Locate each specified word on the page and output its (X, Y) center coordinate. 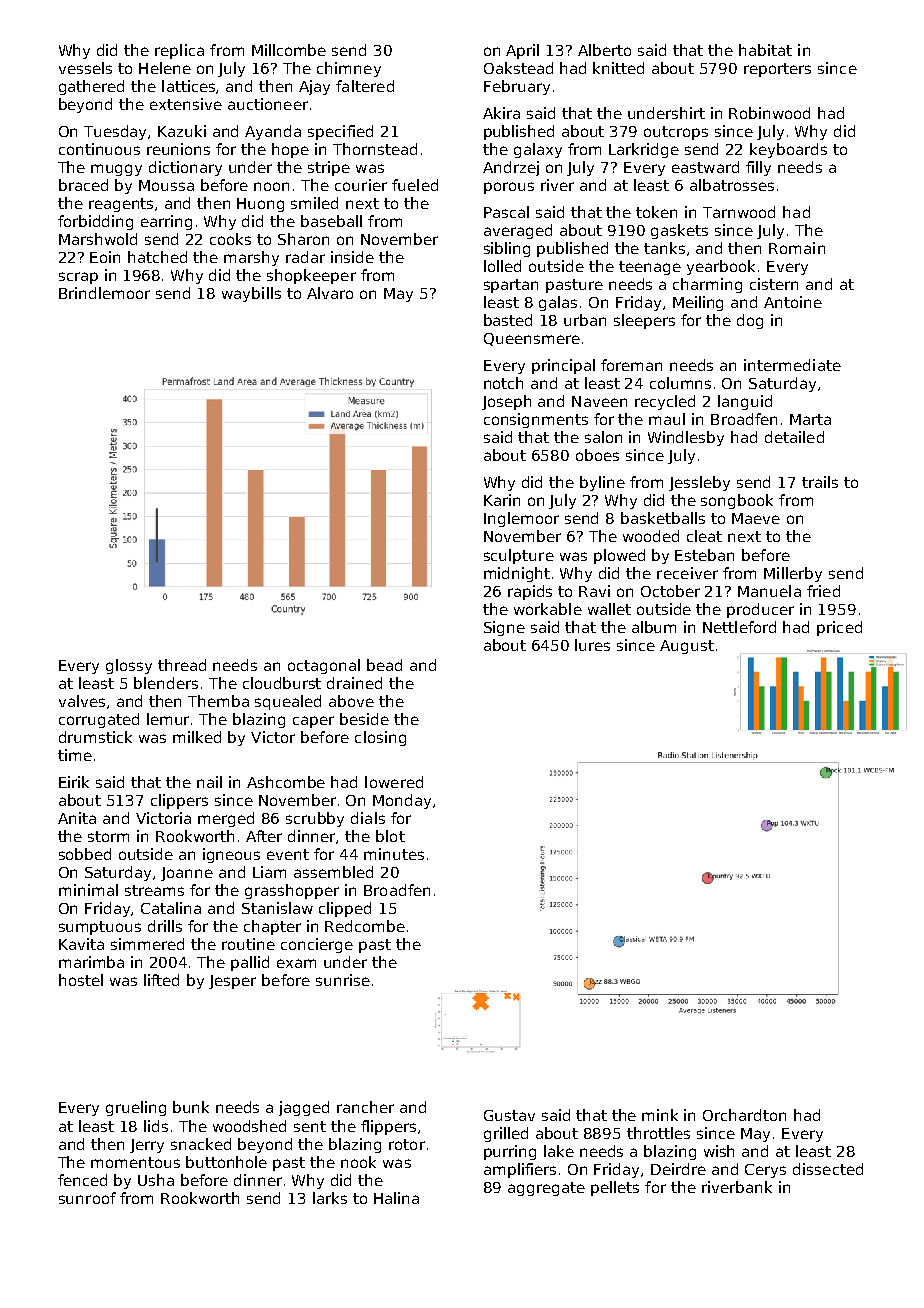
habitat (765, 50)
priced (839, 628)
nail (209, 782)
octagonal (324, 666)
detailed (794, 437)
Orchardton (744, 1115)
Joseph (506, 402)
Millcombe (289, 50)
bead (384, 665)
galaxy (538, 150)
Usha (156, 1180)
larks (330, 1198)
